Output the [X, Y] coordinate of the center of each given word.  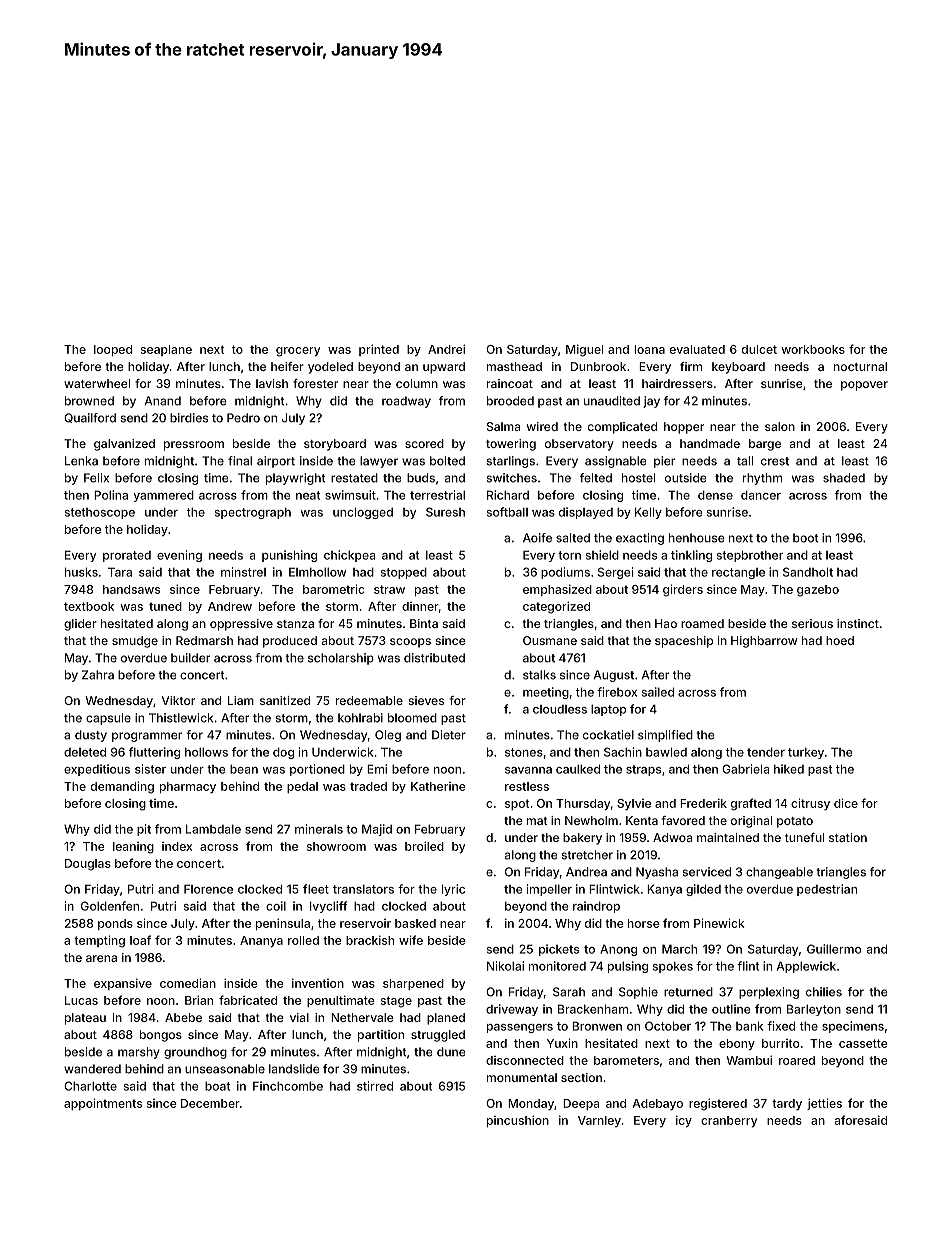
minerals [319, 829]
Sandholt [808, 572]
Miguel [584, 350]
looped [113, 350]
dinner [420, 606]
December [210, 1103]
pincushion [518, 1121]
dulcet [759, 349]
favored [683, 820]
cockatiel [608, 735]
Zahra [98, 675]
